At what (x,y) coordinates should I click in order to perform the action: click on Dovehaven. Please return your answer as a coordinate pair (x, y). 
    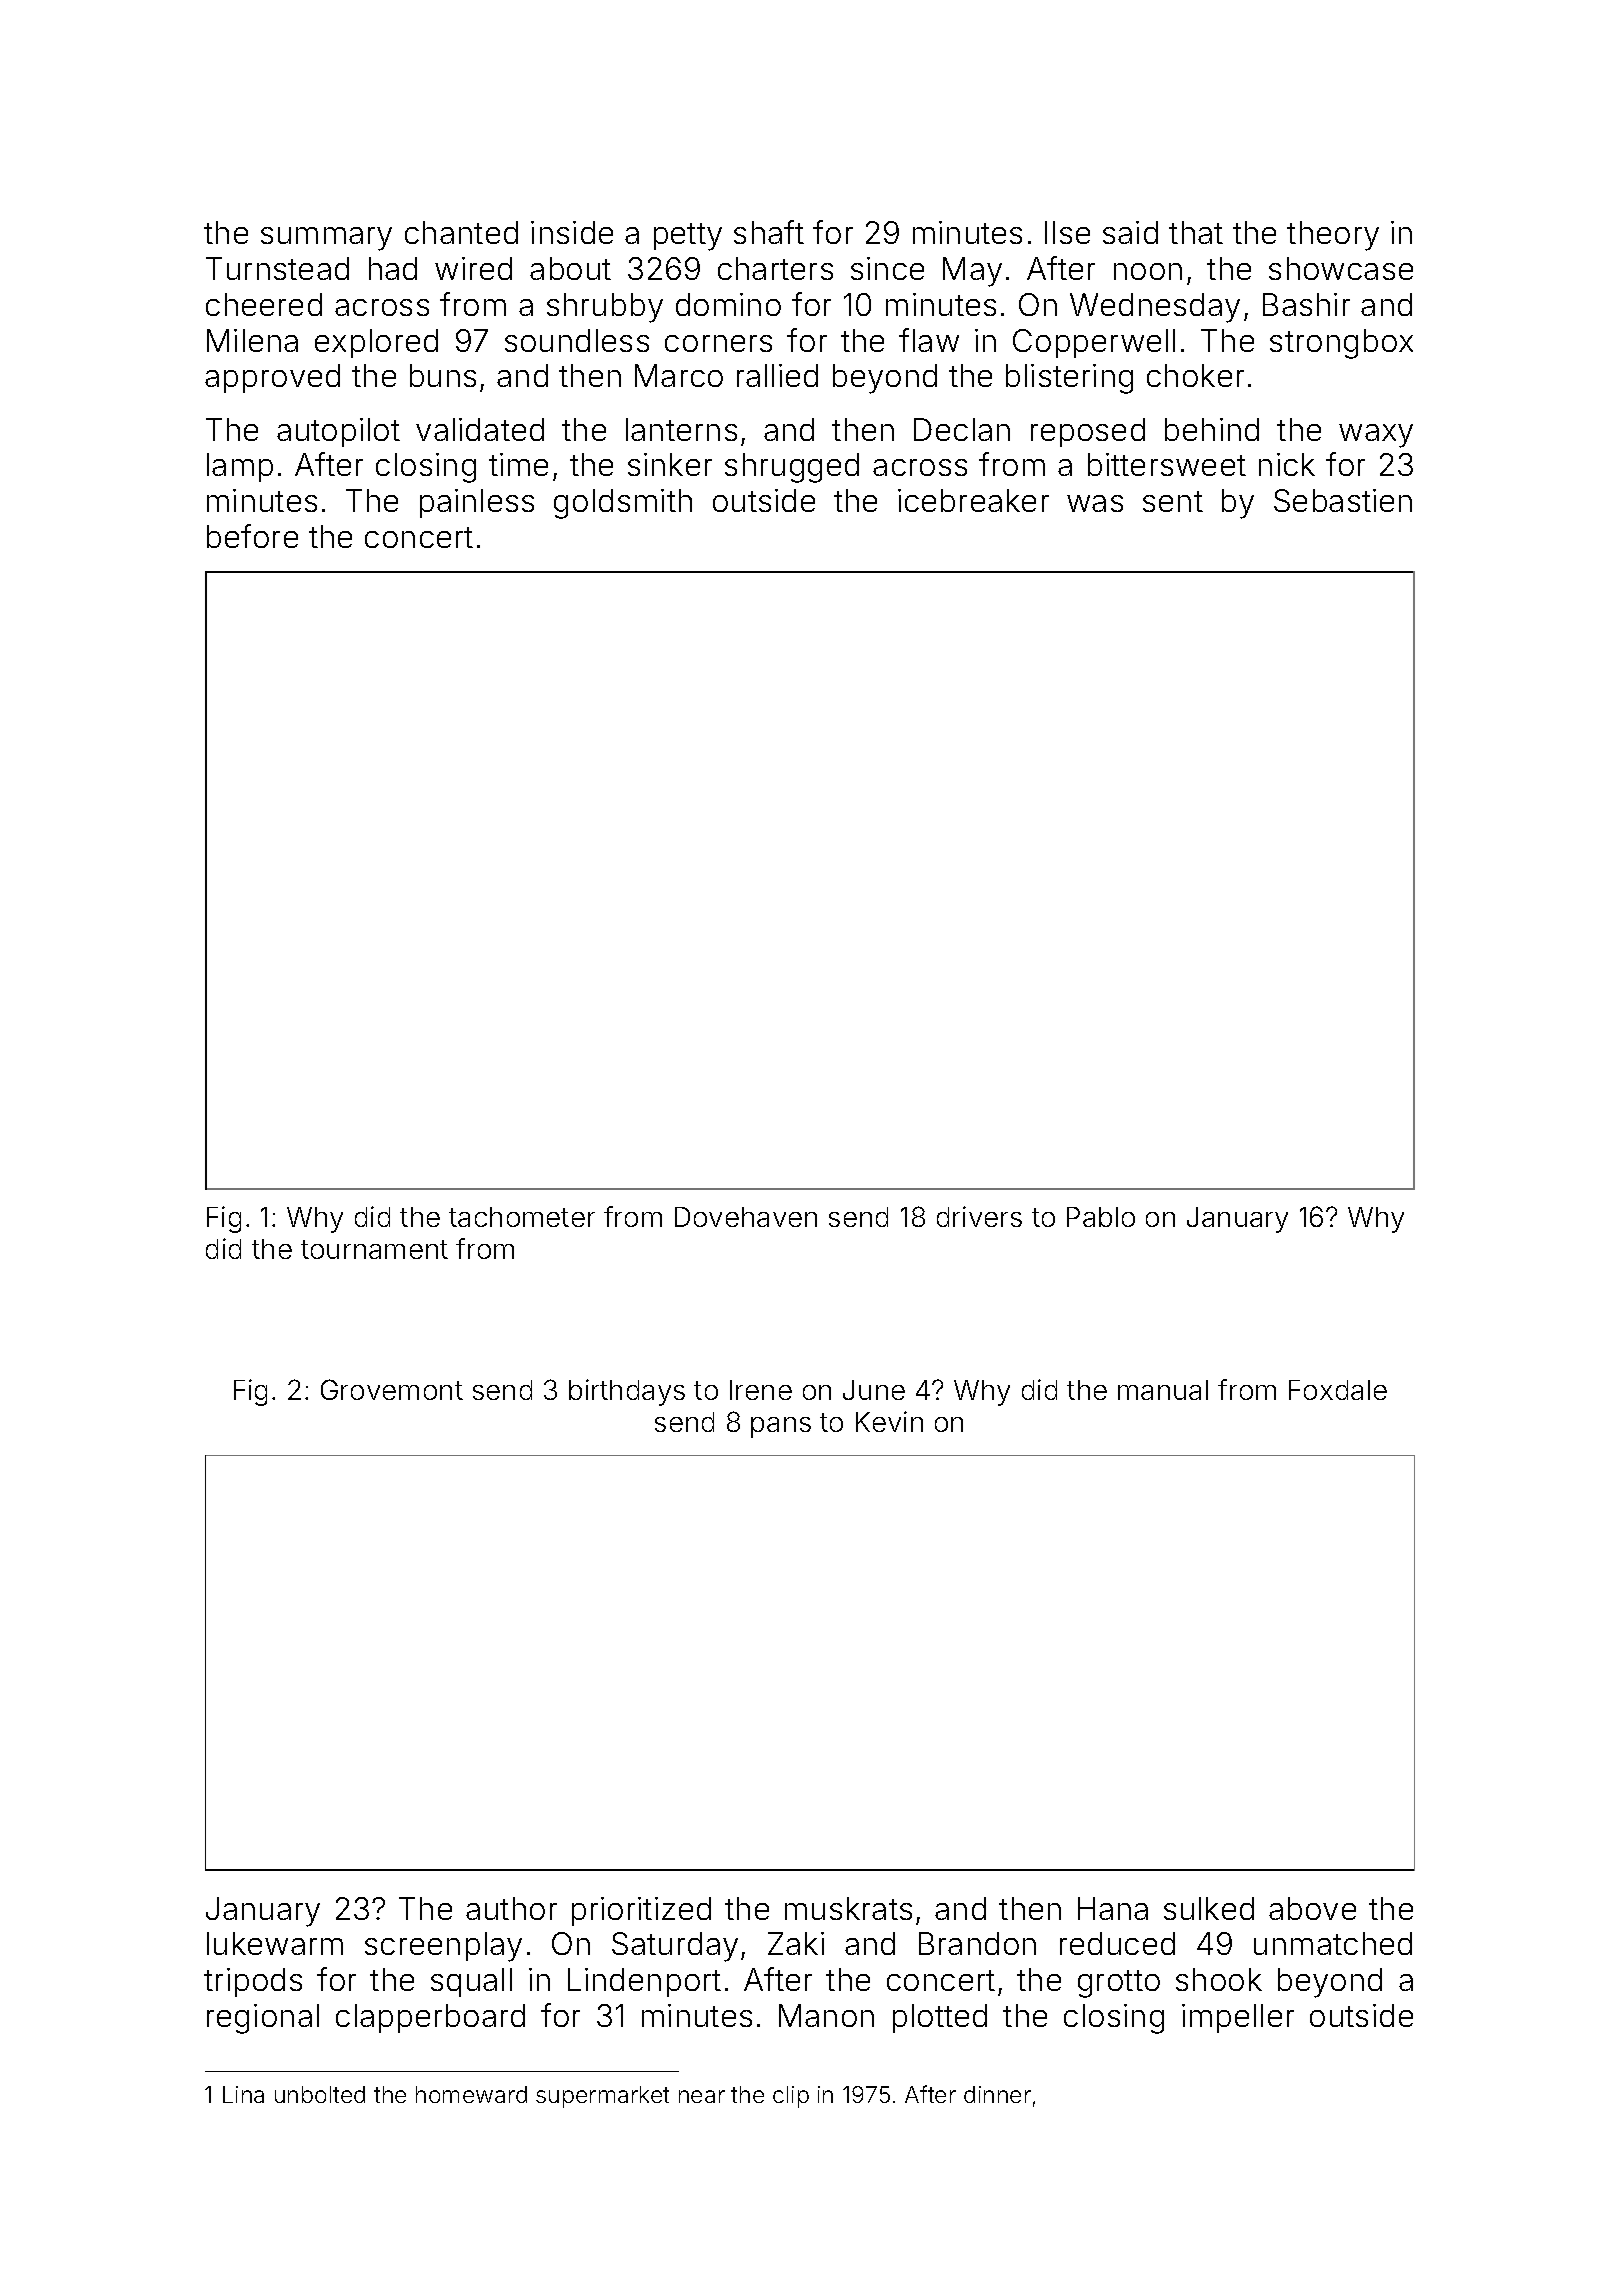
    Looking at the image, I should click on (746, 1217).
